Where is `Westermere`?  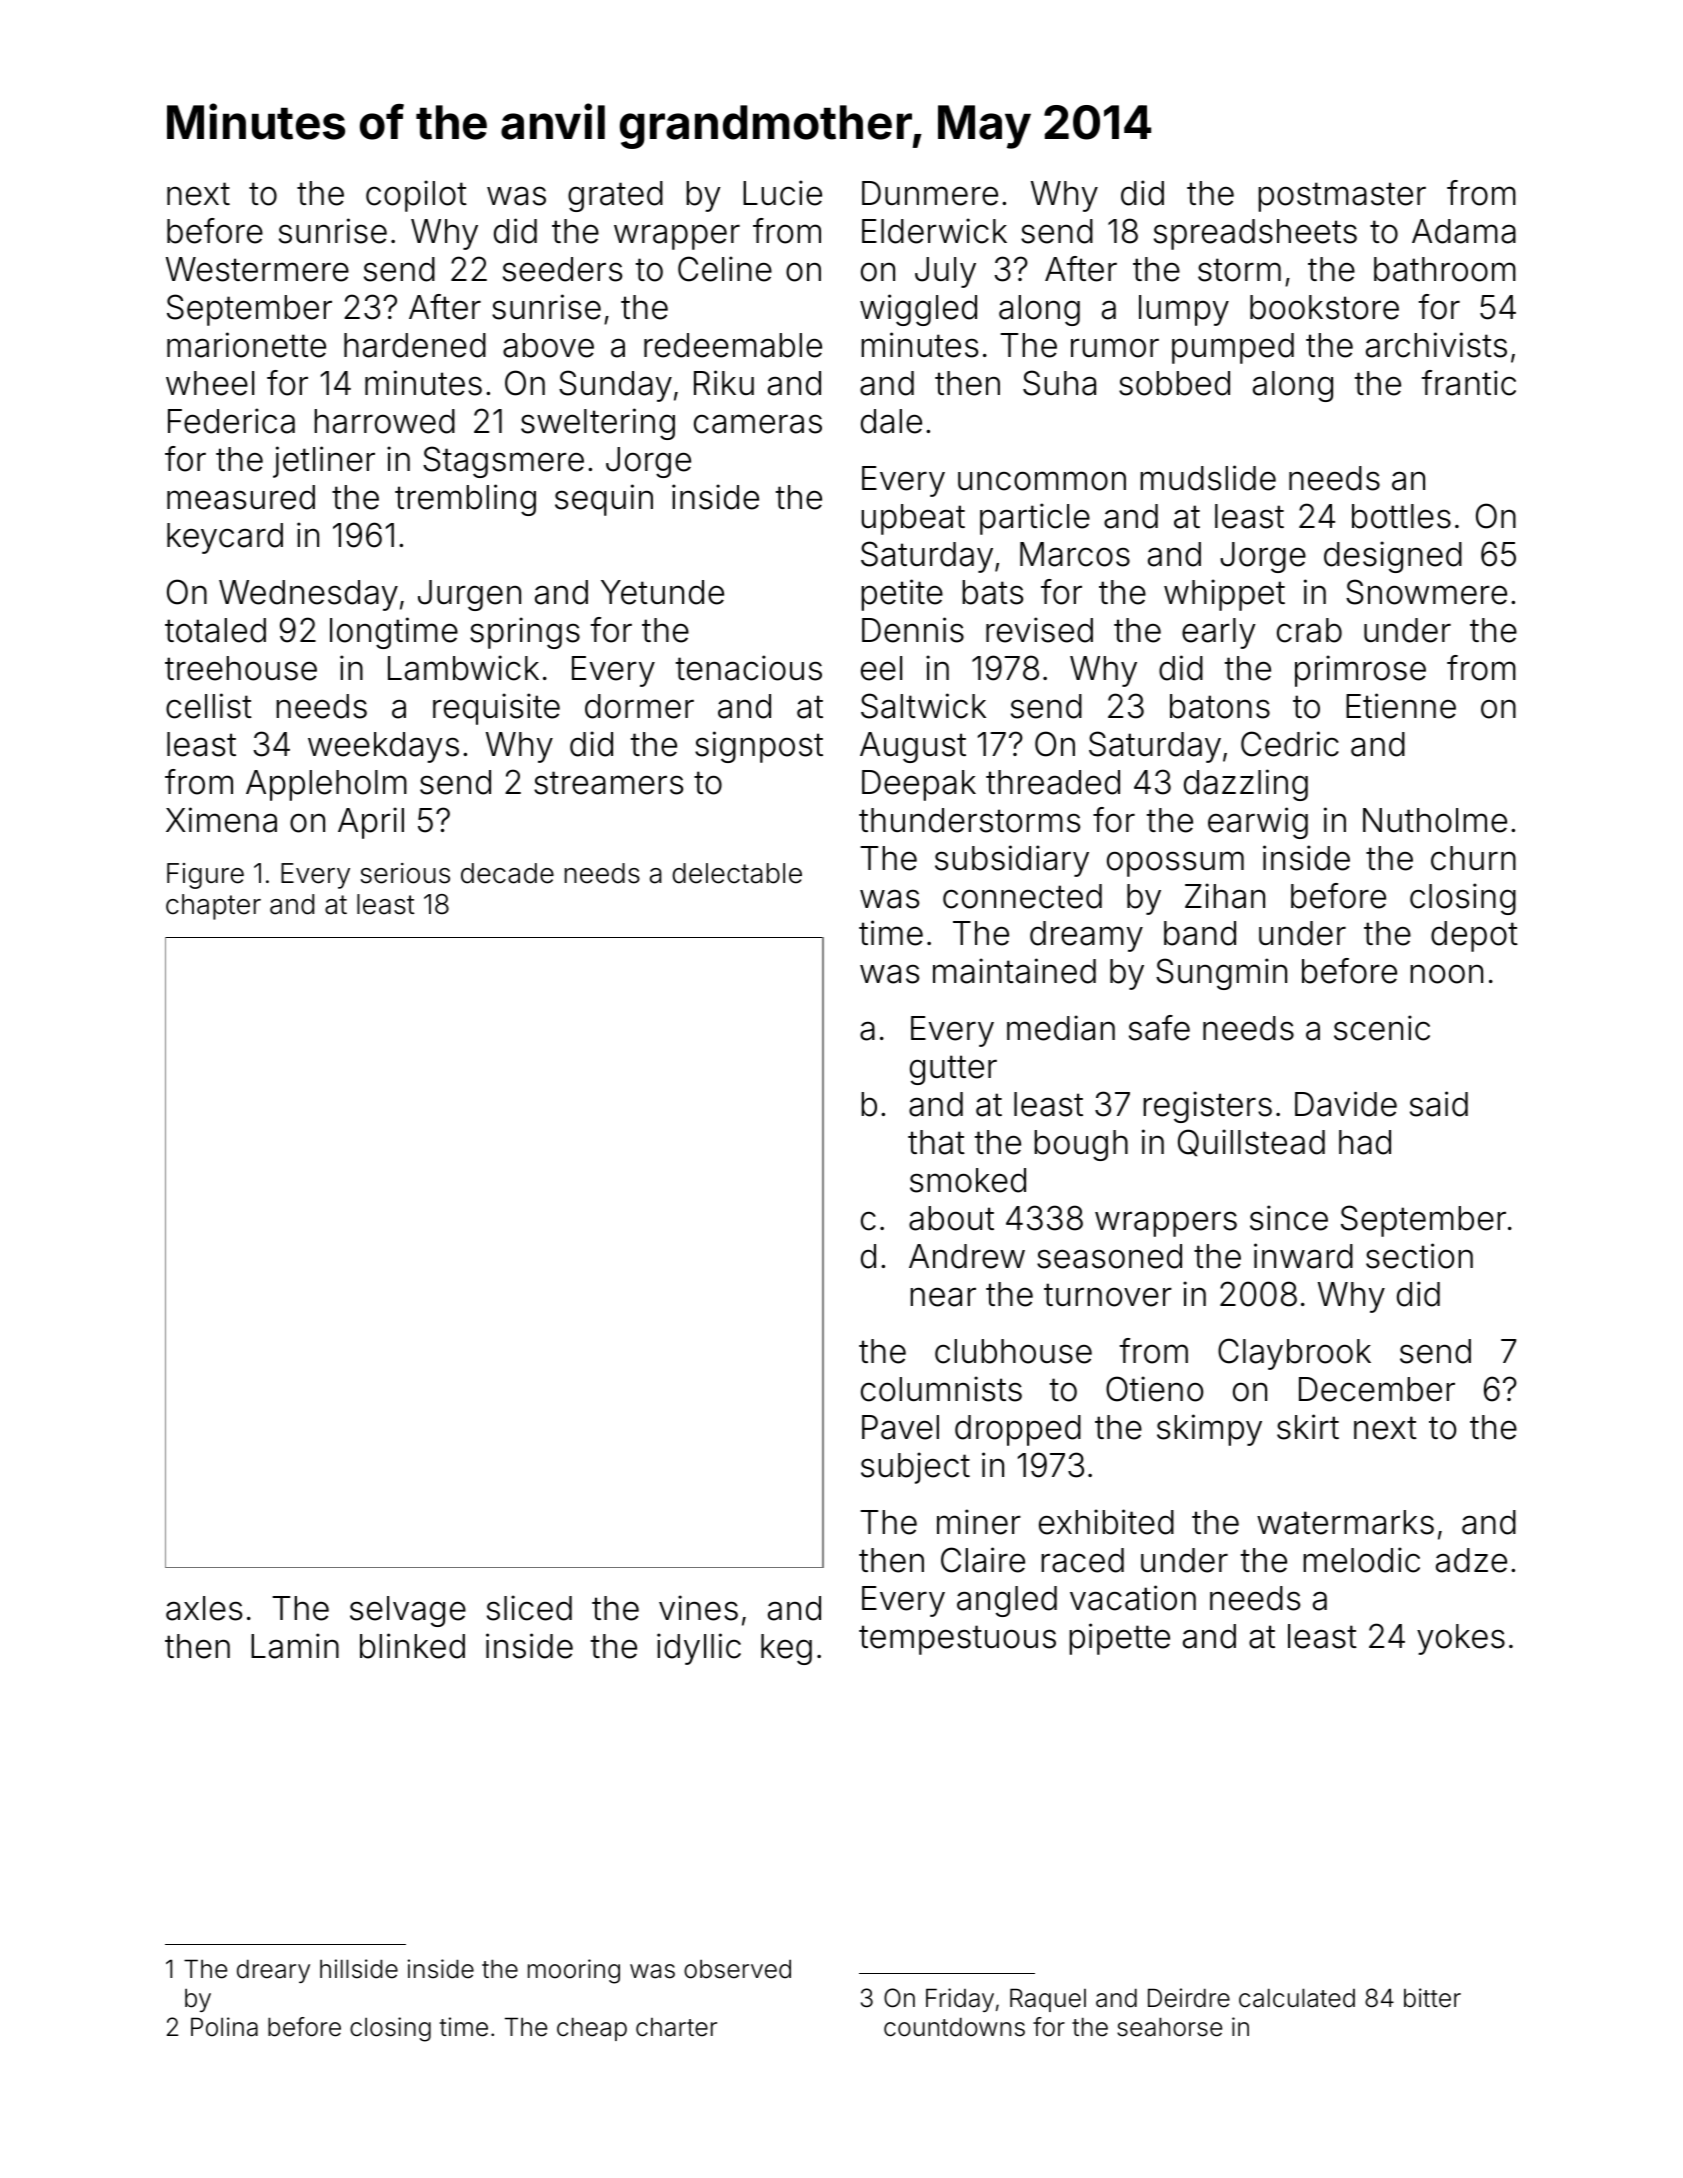
Westermere is located at coordinates (257, 269).
